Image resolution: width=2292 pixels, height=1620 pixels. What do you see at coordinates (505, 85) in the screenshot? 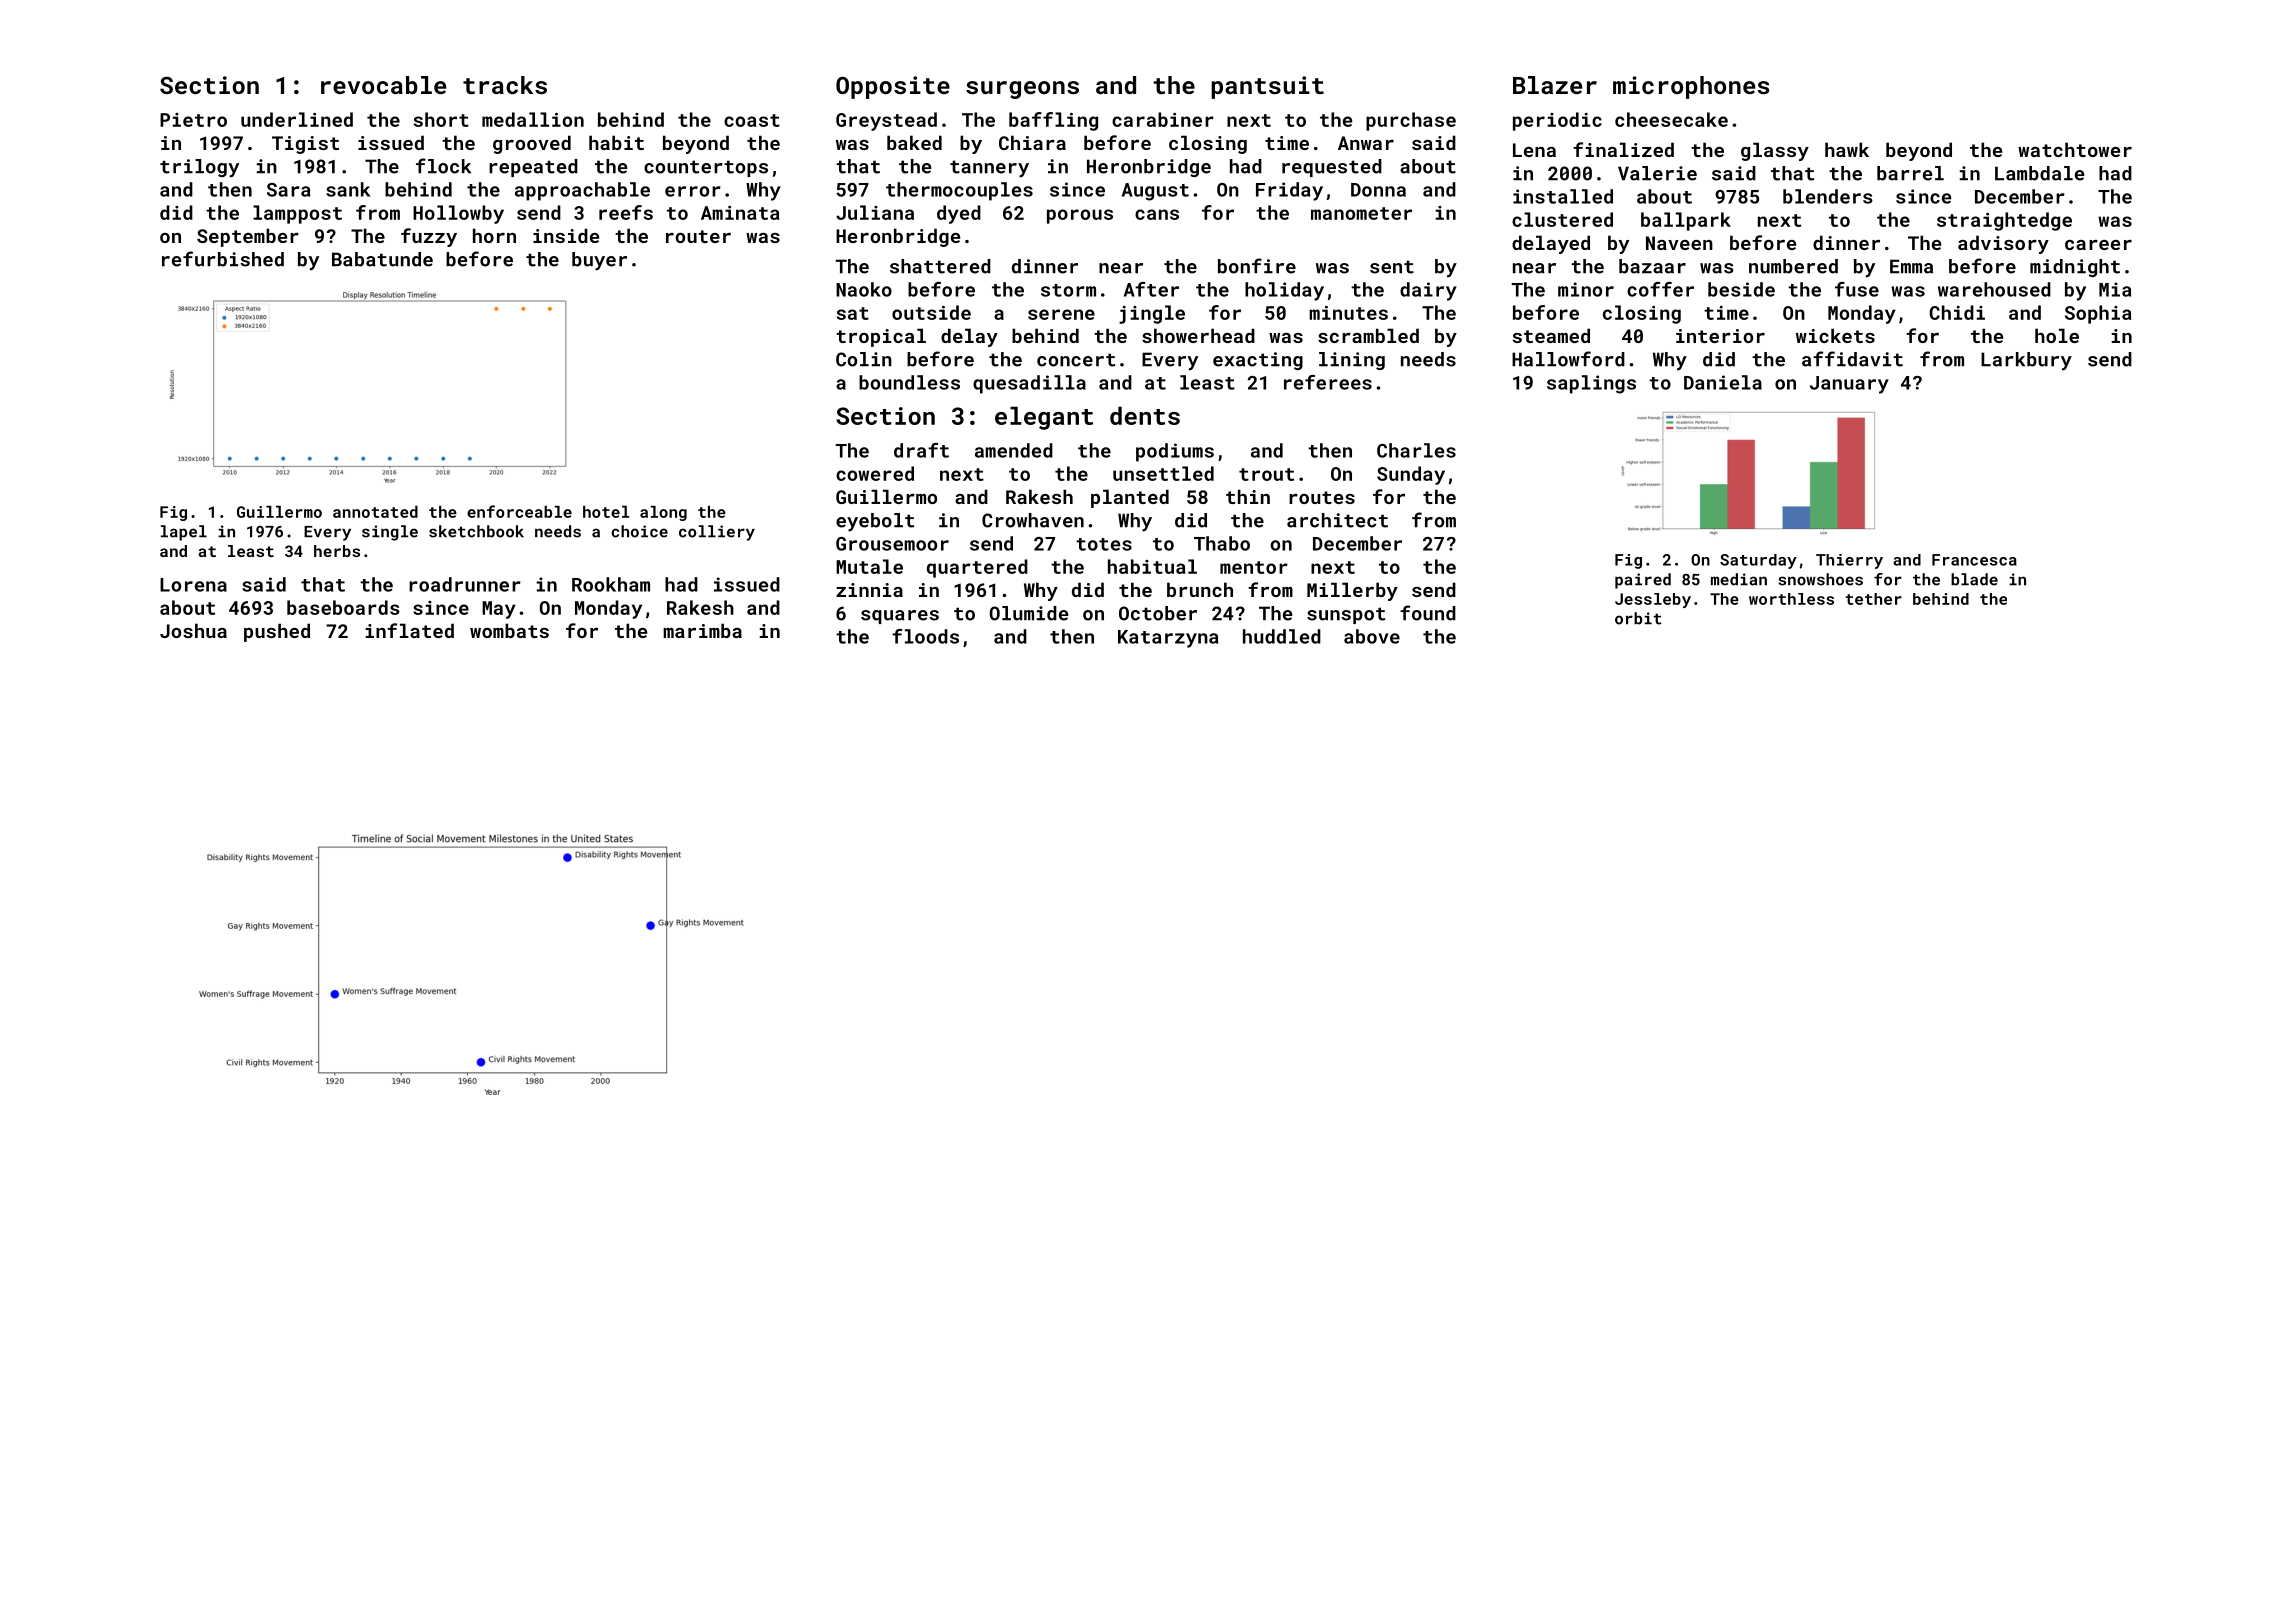
I see `tracks` at bounding box center [505, 85].
